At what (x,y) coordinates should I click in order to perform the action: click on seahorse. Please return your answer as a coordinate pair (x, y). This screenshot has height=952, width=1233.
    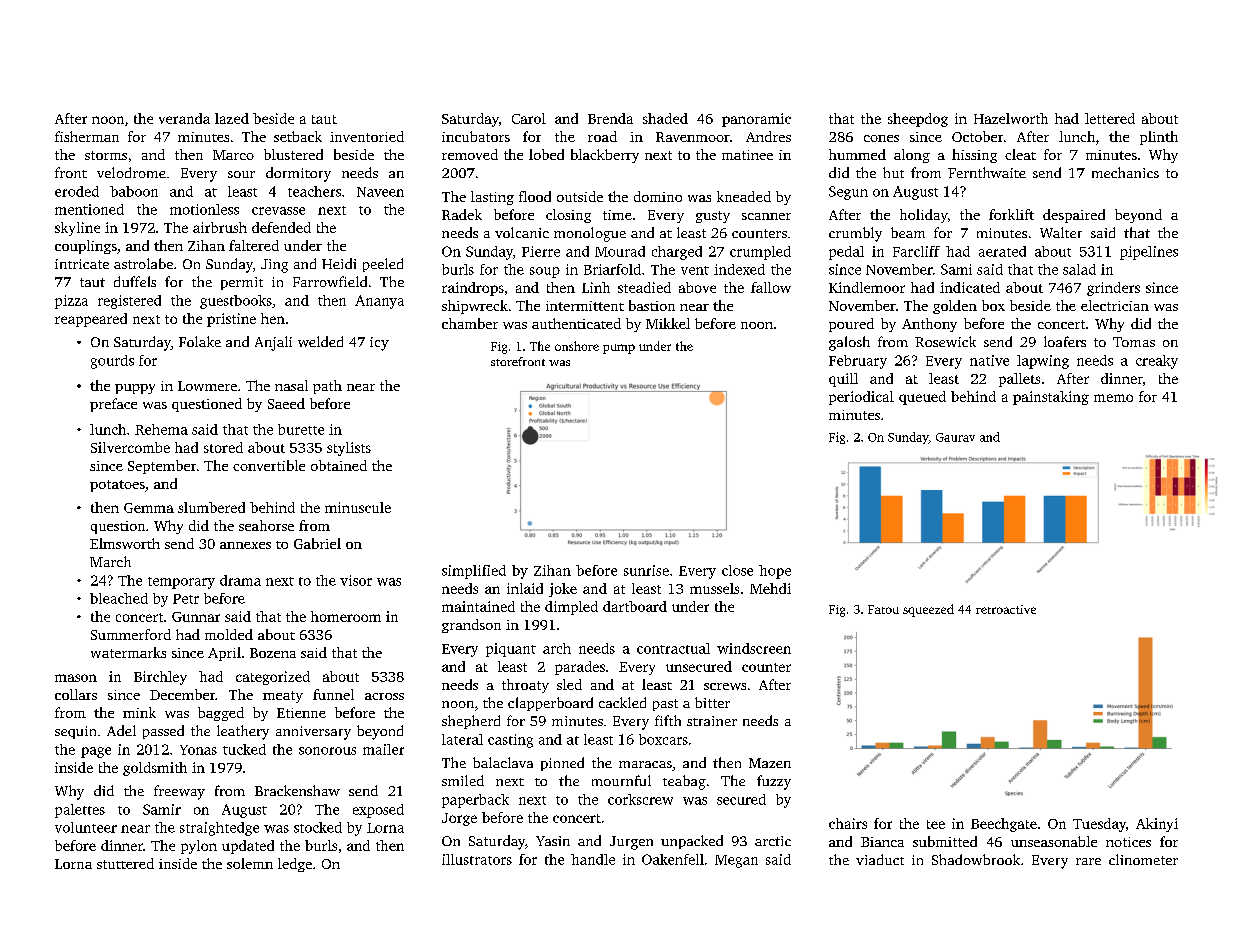
    Looking at the image, I should click on (266, 525).
